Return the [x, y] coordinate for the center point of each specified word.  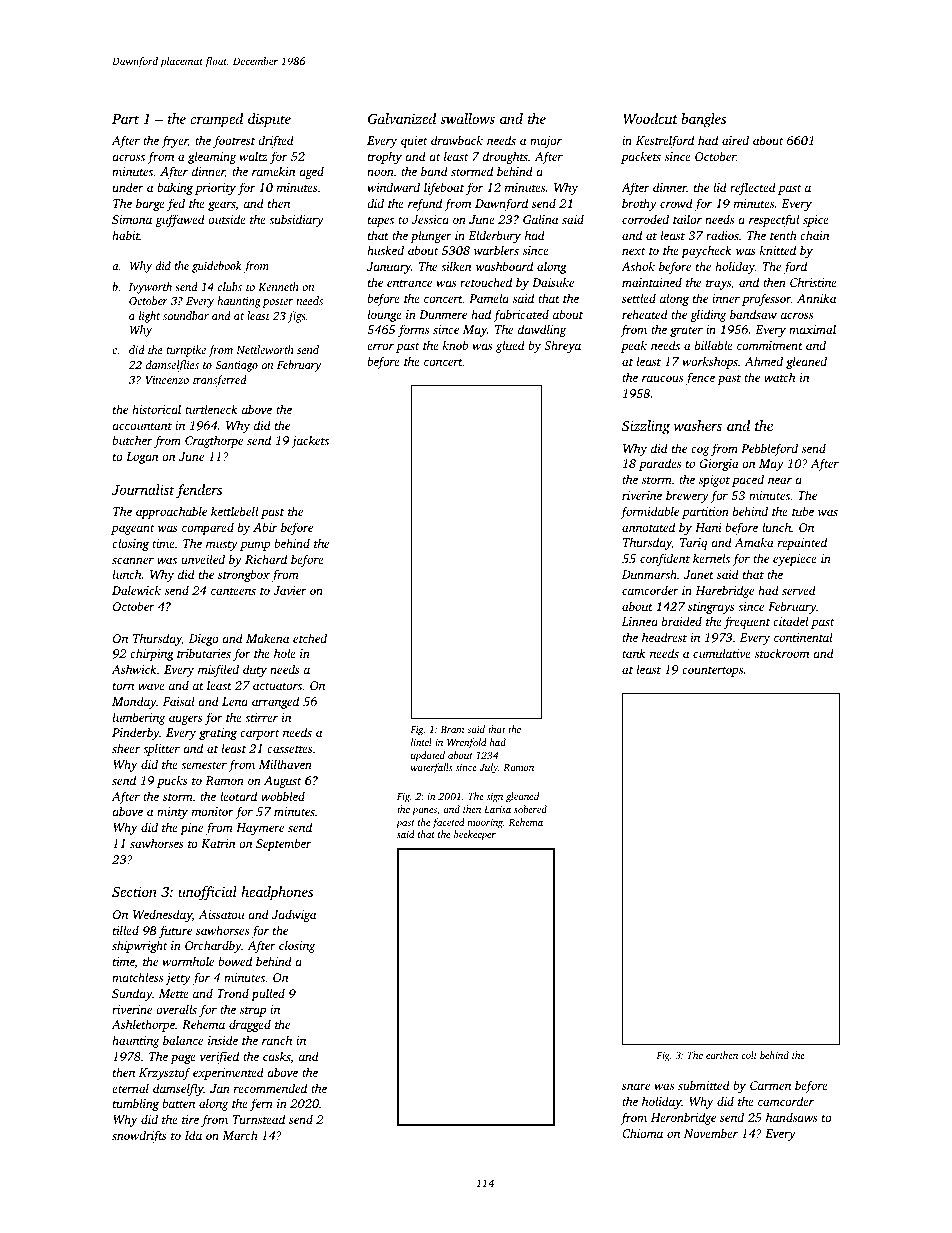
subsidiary [296, 220]
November [711, 1133]
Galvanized [402, 118]
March [240, 1135]
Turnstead [259, 1119]
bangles [703, 120]
